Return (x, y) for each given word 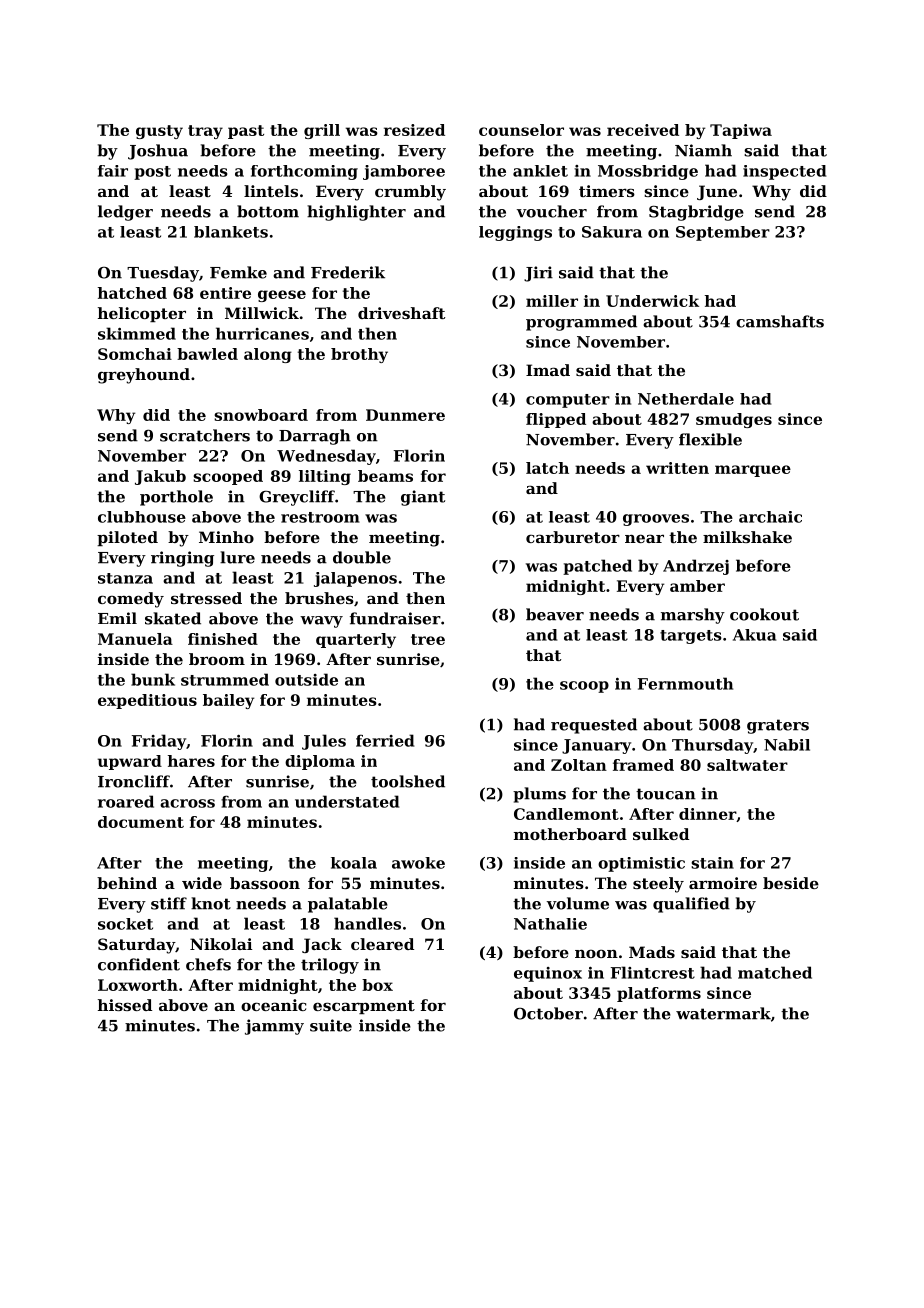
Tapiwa (741, 131)
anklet (540, 171)
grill (322, 131)
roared (126, 801)
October (548, 1013)
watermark (723, 1013)
